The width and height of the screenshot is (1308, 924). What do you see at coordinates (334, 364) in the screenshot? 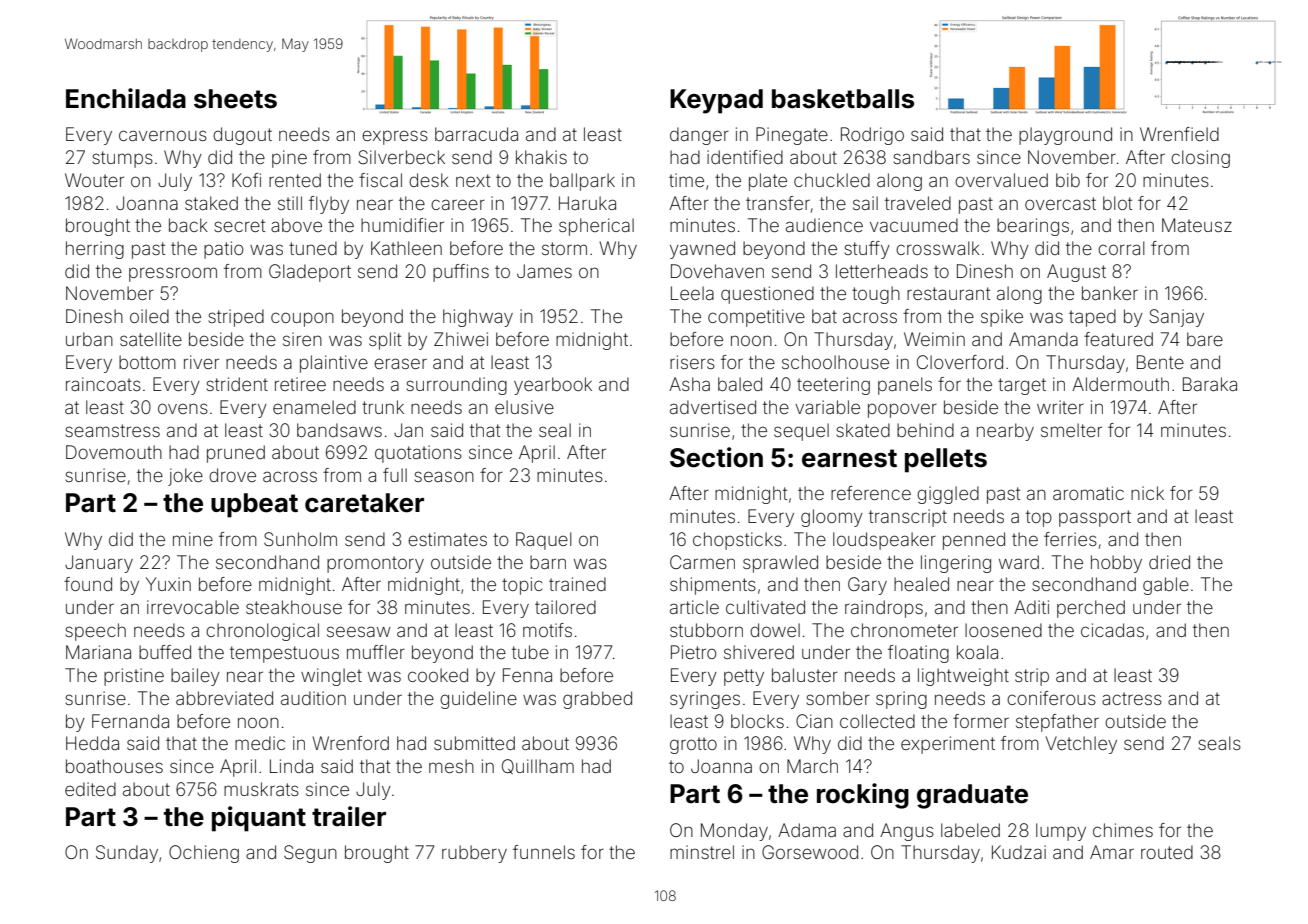
I see `plaintive` at bounding box center [334, 364].
